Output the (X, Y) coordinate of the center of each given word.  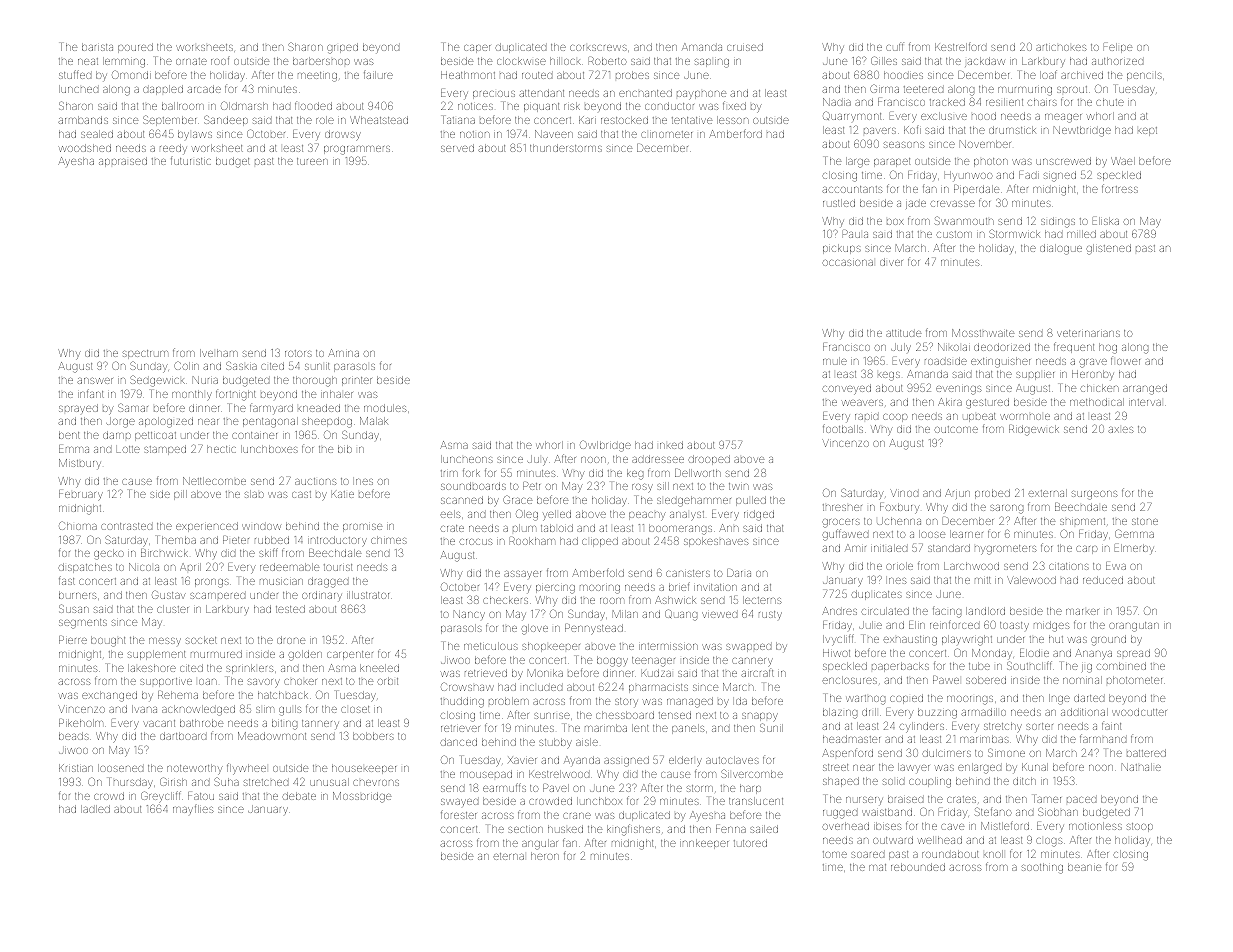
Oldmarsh (244, 106)
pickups (842, 249)
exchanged (109, 696)
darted (1089, 698)
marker (1082, 612)
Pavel (556, 788)
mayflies (193, 809)
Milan (625, 614)
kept (1147, 131)
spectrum (145, 354)
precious (494, 95)
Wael (1123, 161)
